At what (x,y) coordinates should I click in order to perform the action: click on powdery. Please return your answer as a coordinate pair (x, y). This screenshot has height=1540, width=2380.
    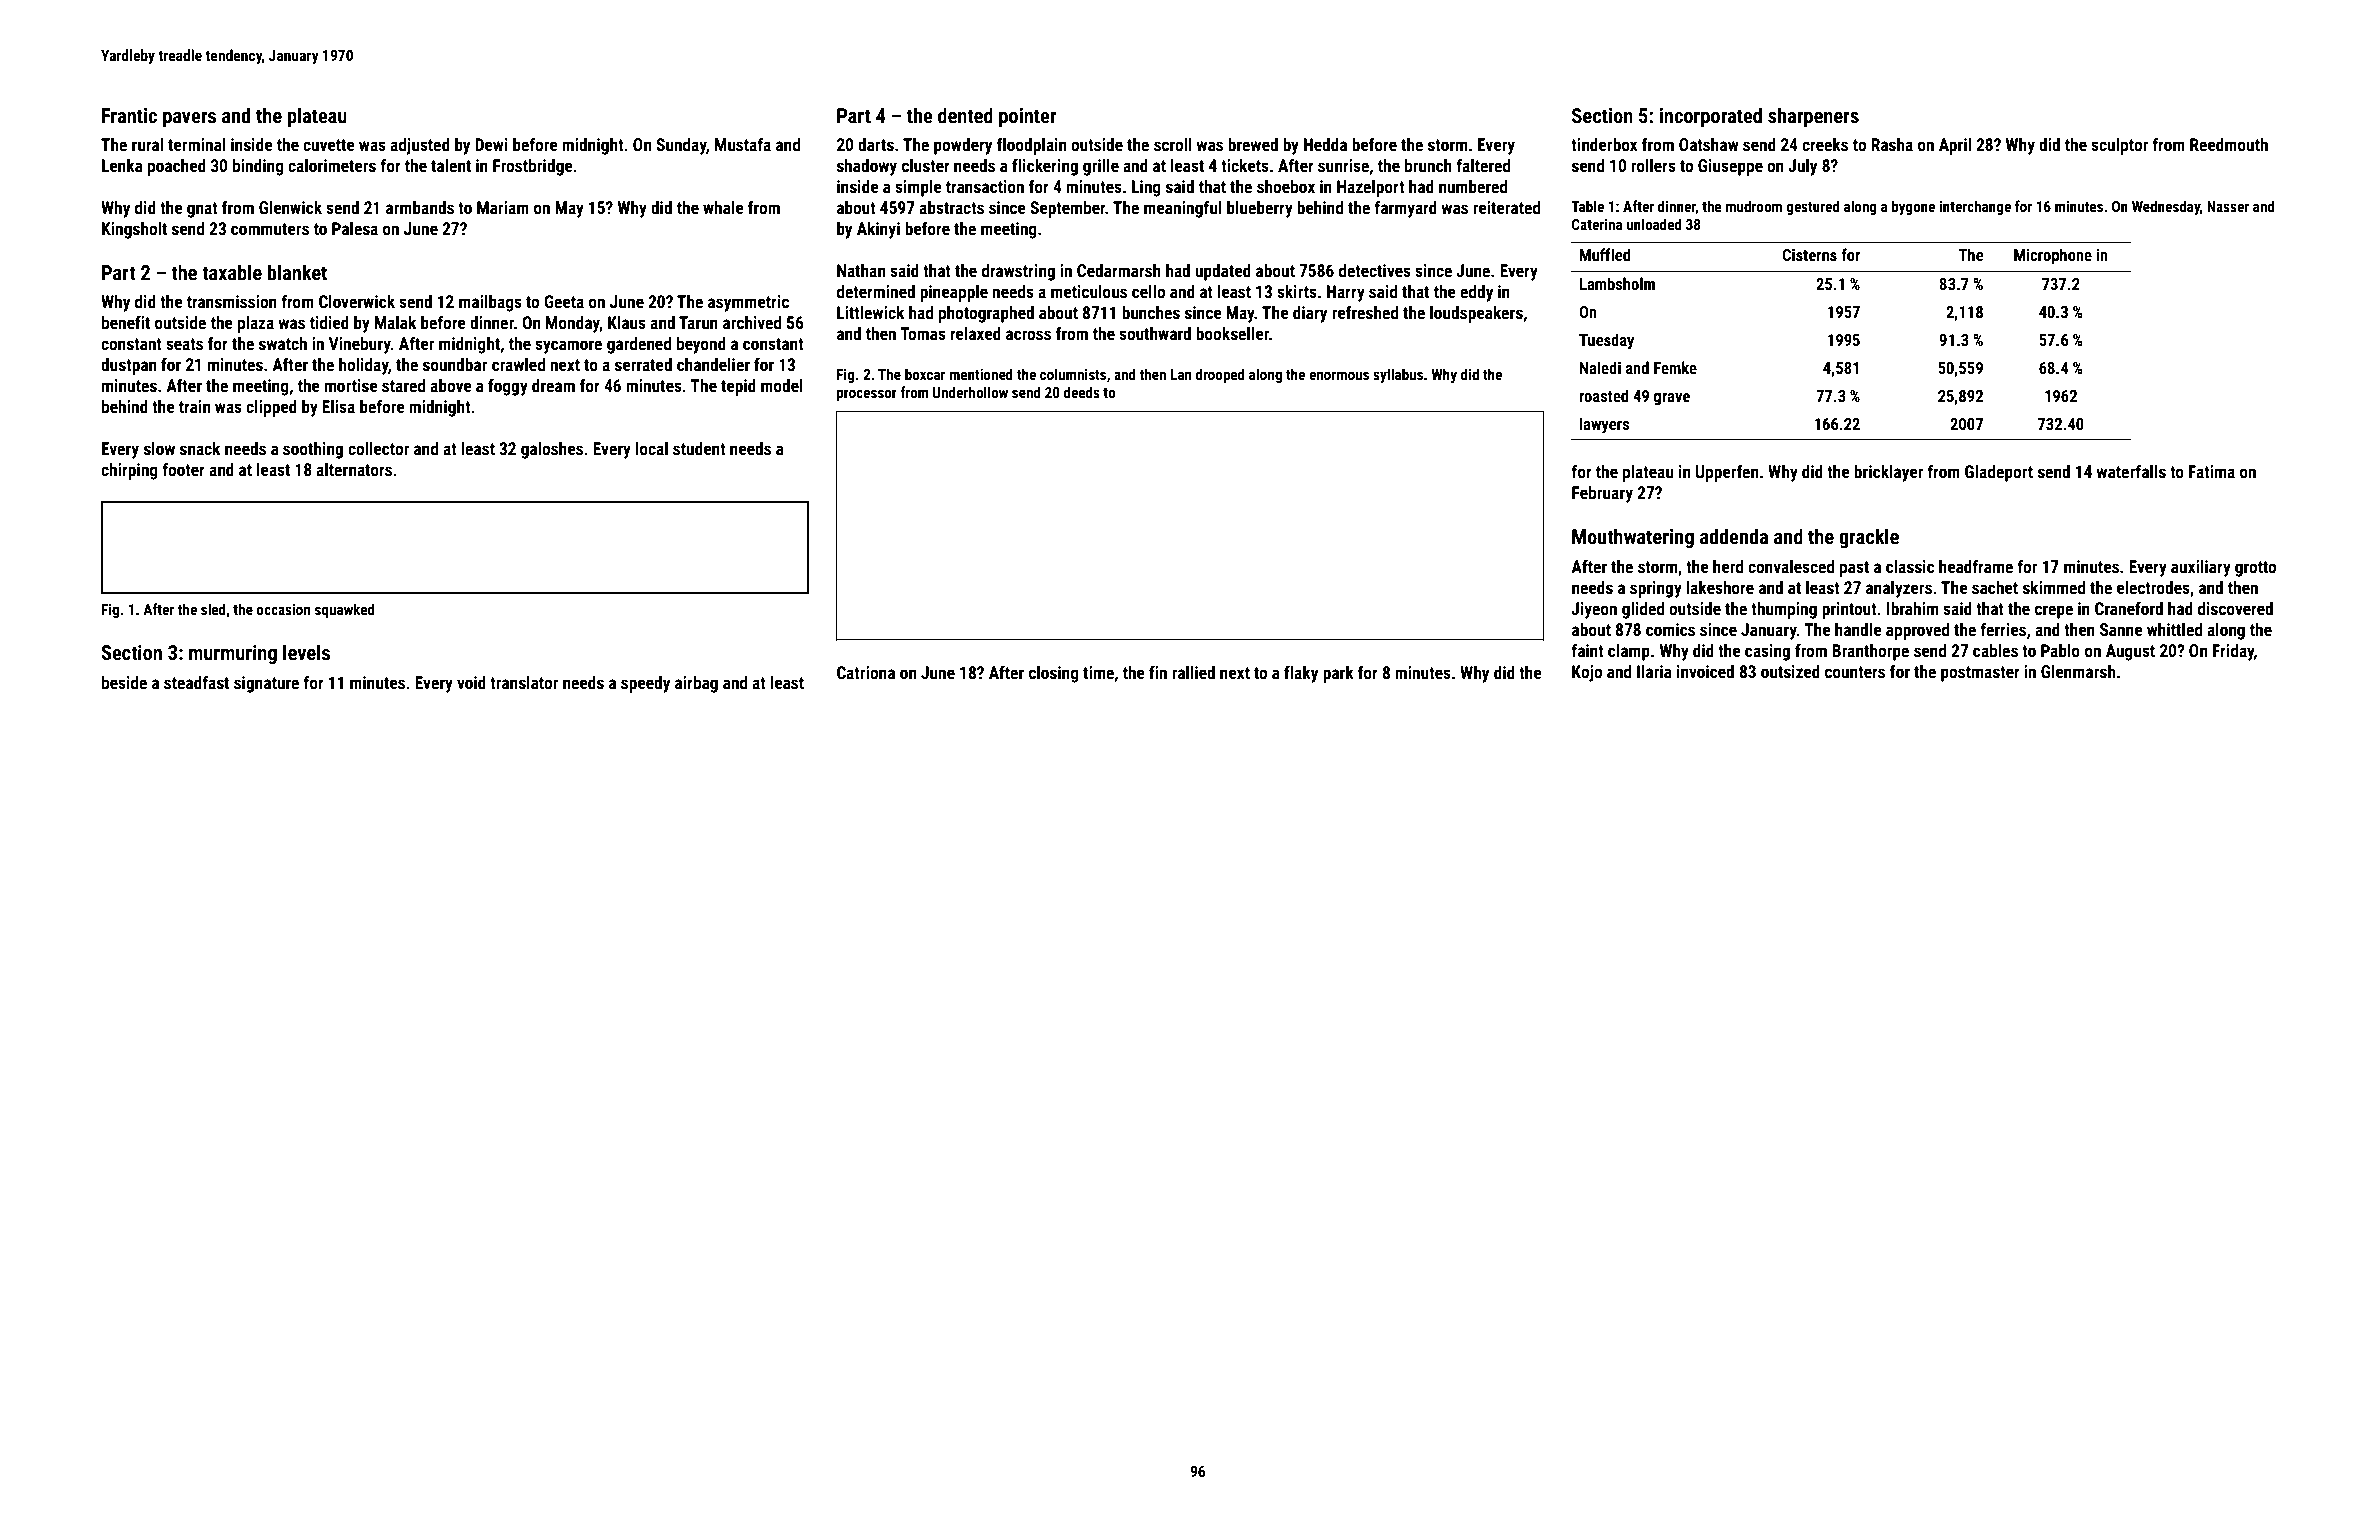
    Looking at the image, I should click on (963, 146).
